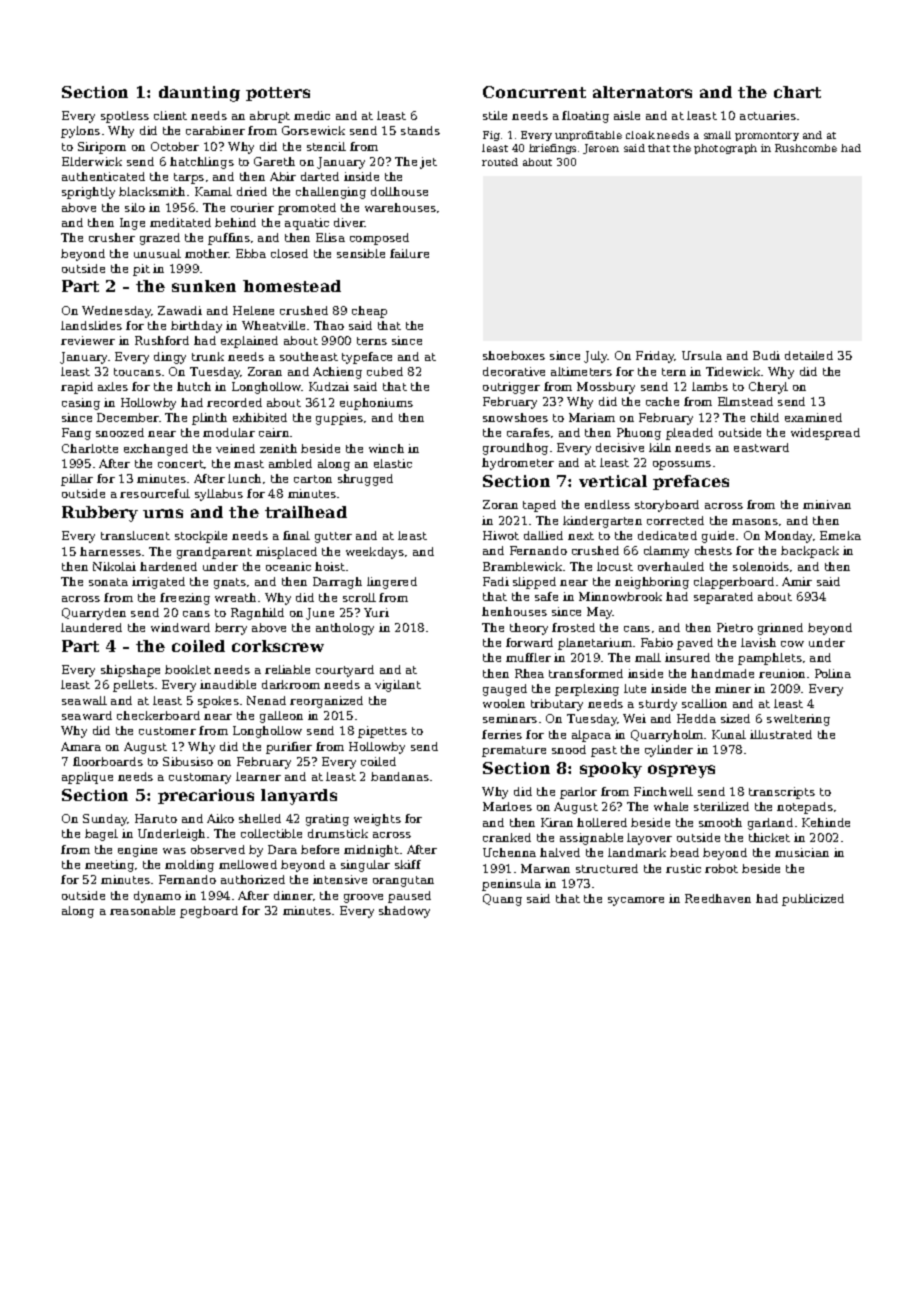 The image size is (924, 1308). Describe the element at coordinates (595, 644) in the screenshot. I see `planetarium` at that location.
